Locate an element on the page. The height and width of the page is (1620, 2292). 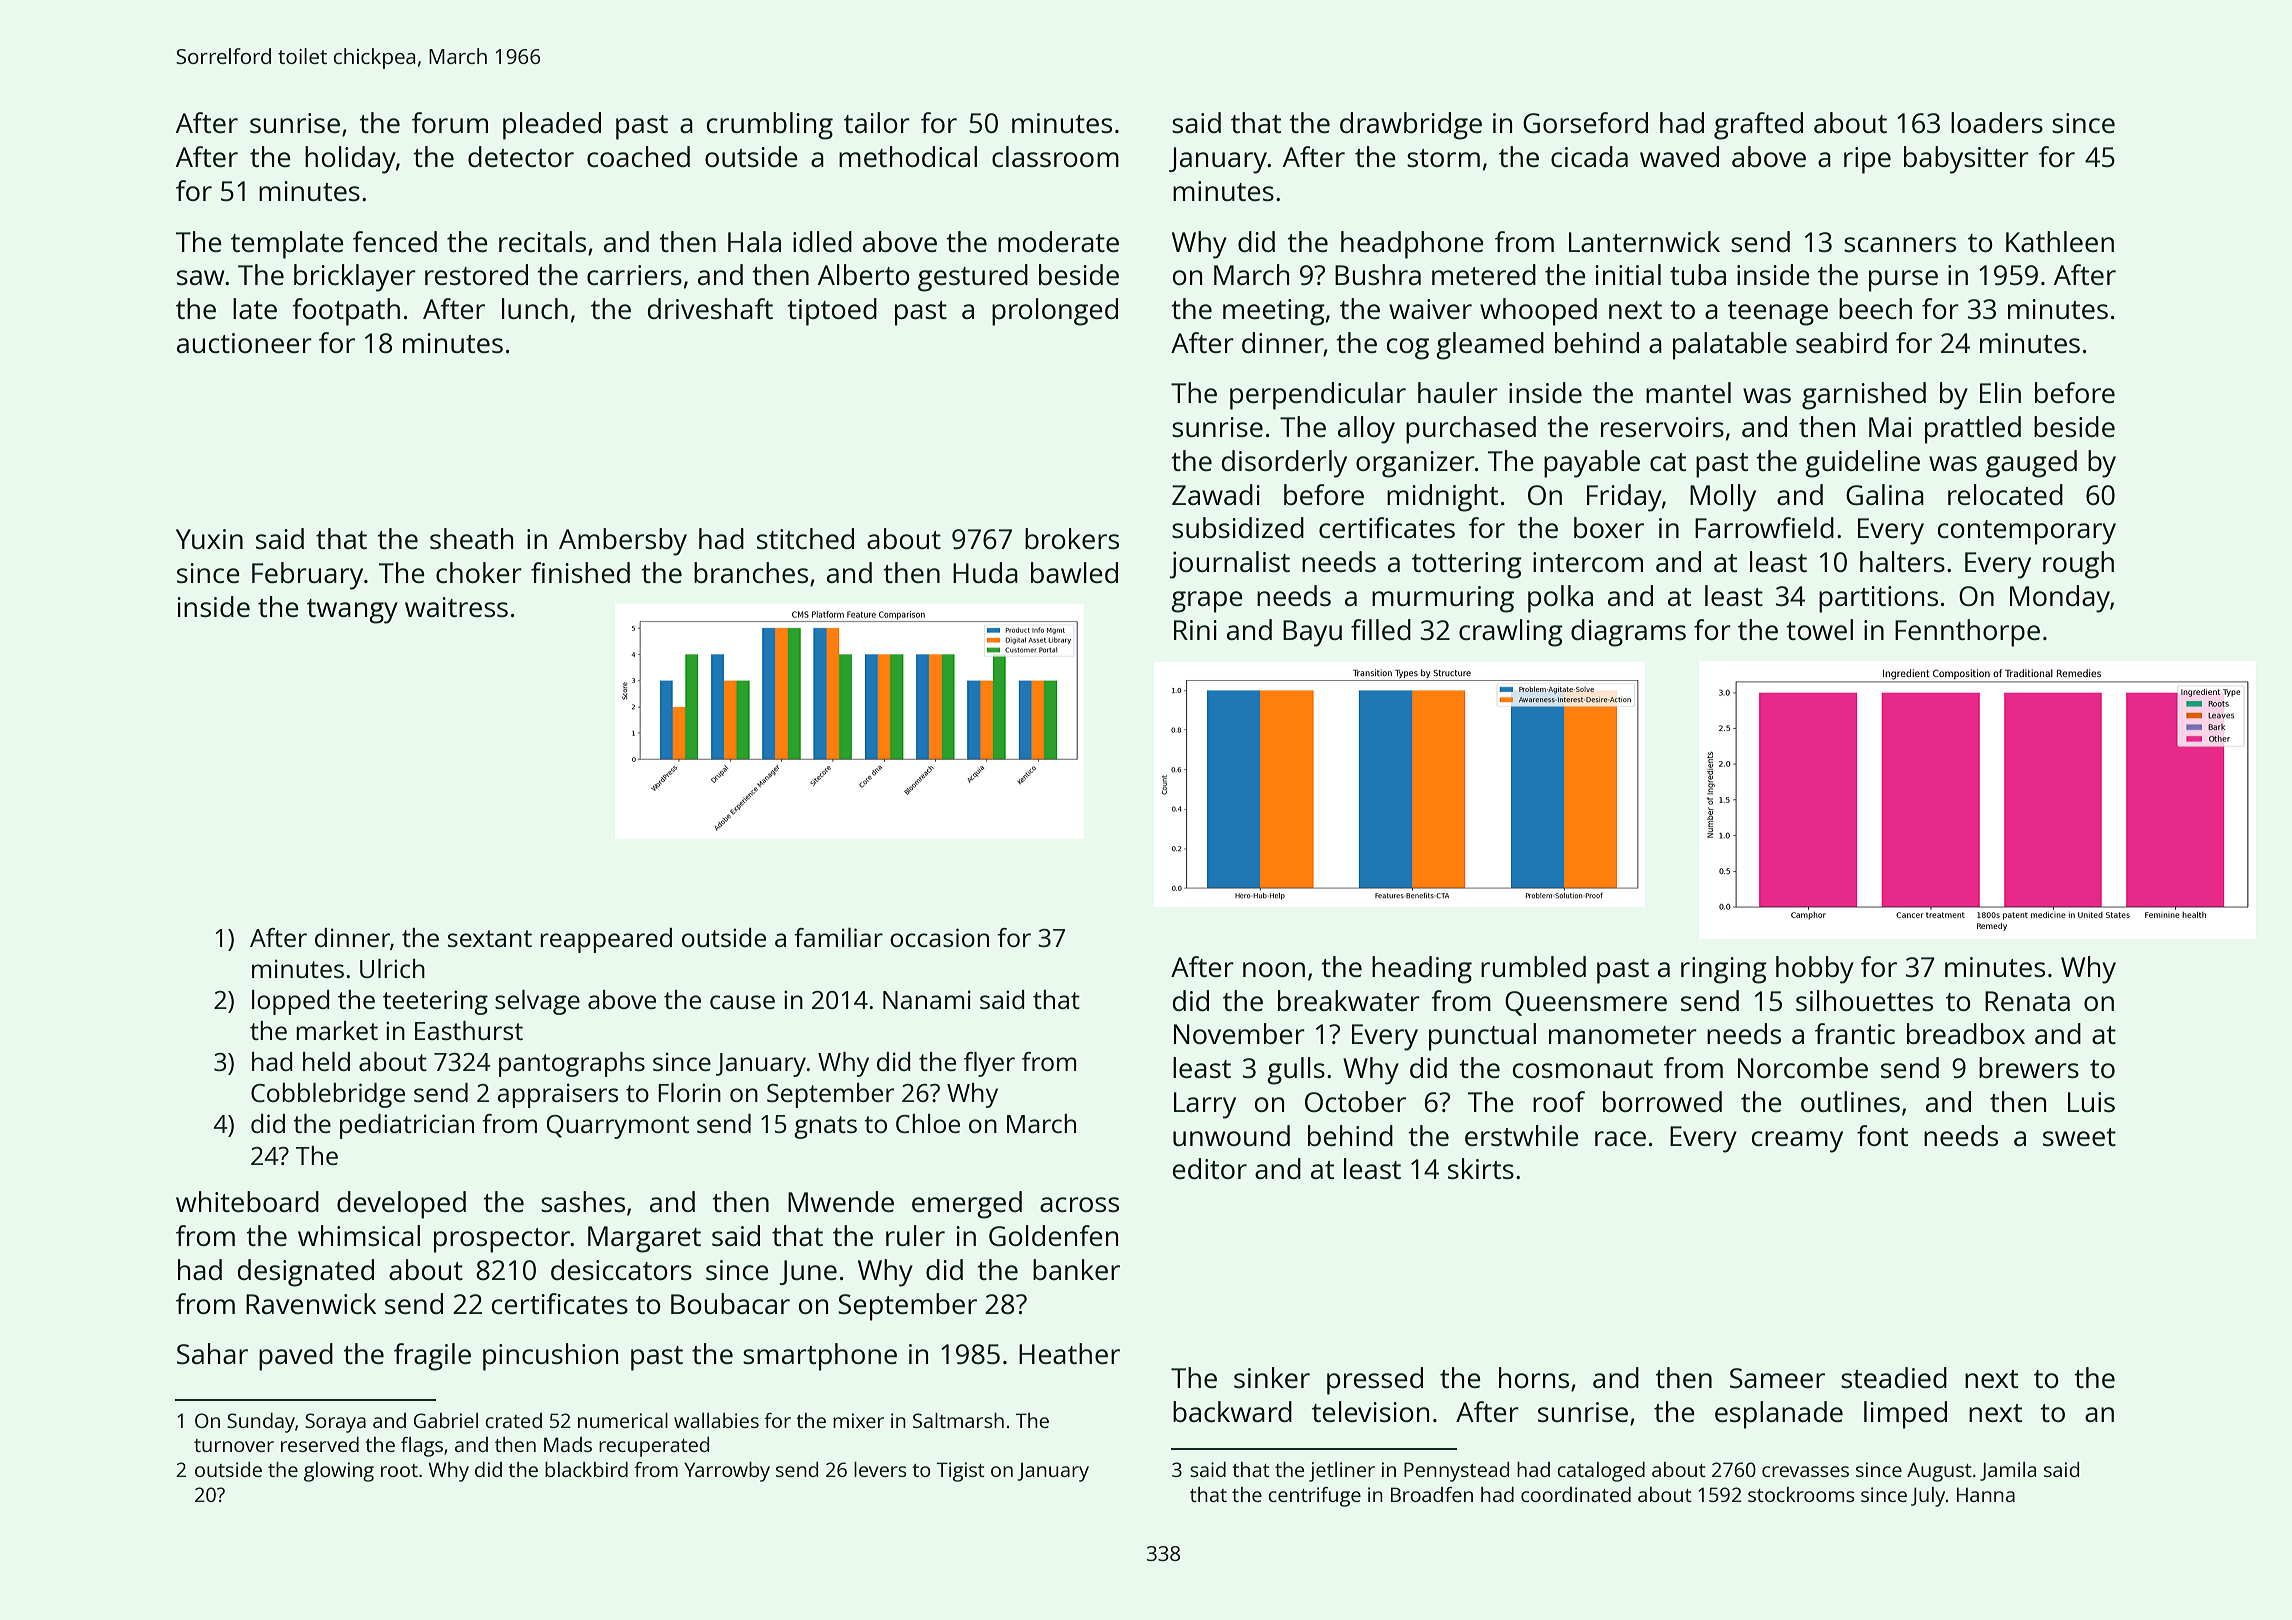
intercom is located at coordinates (1588, 562).
